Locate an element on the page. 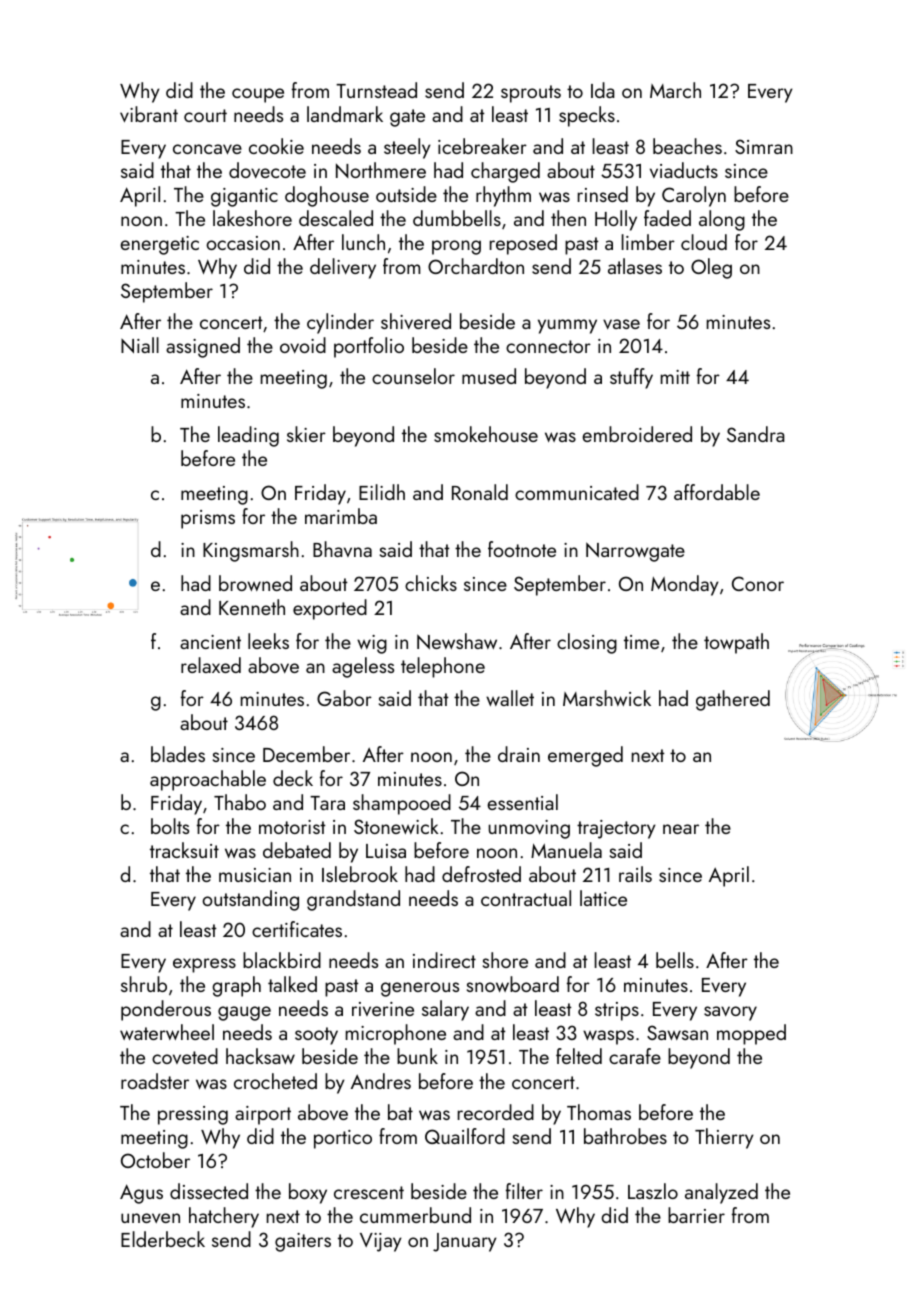 Image resolution: width=924 pixels, height=1308 pixels. lattice is located at coordinates (603, 898).
